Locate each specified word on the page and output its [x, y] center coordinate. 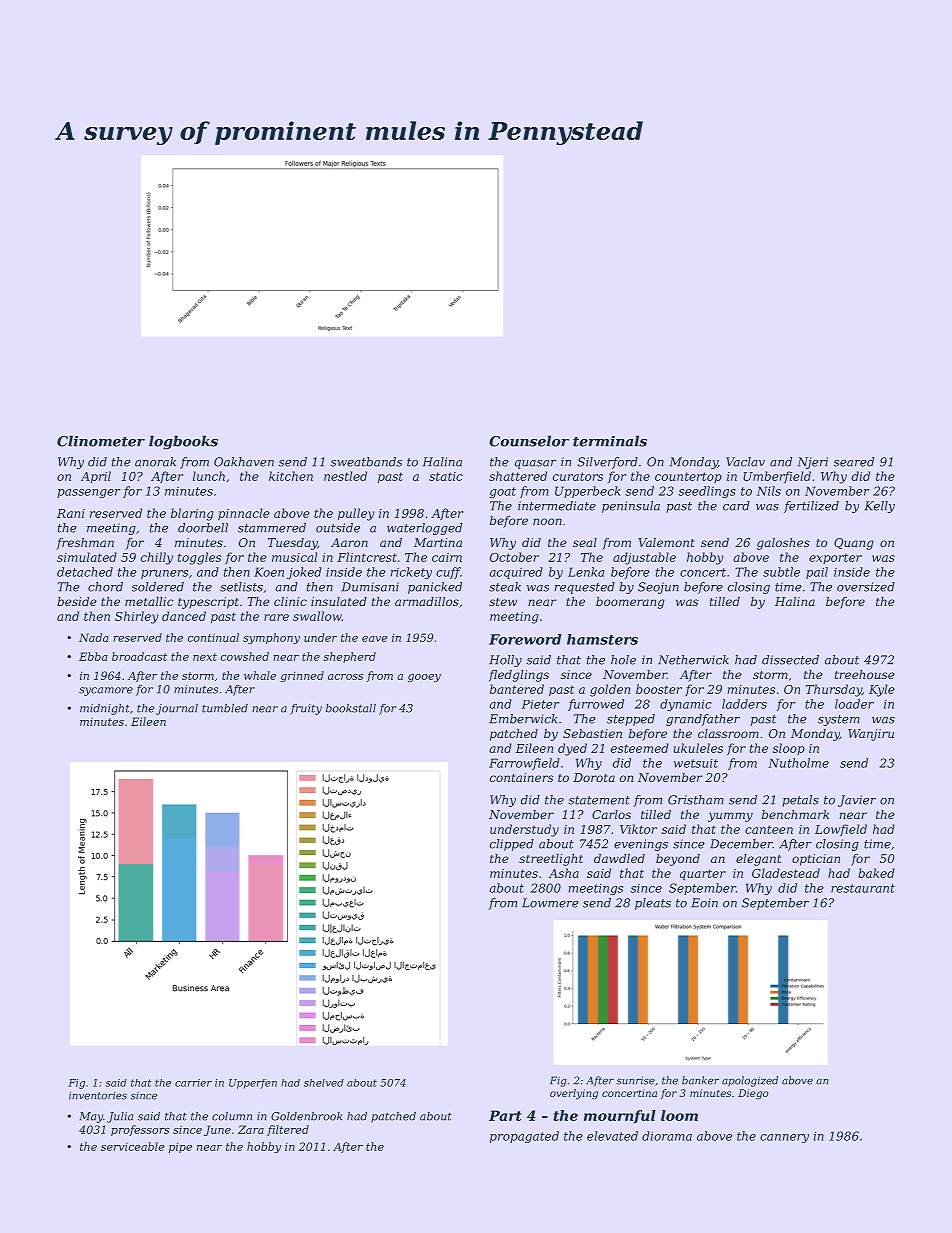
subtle [781, 572]
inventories [98, 1096]
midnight [105, 709]
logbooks [183, 442]
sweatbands [366, 462]
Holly [505, 661]
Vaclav [745, 462]
